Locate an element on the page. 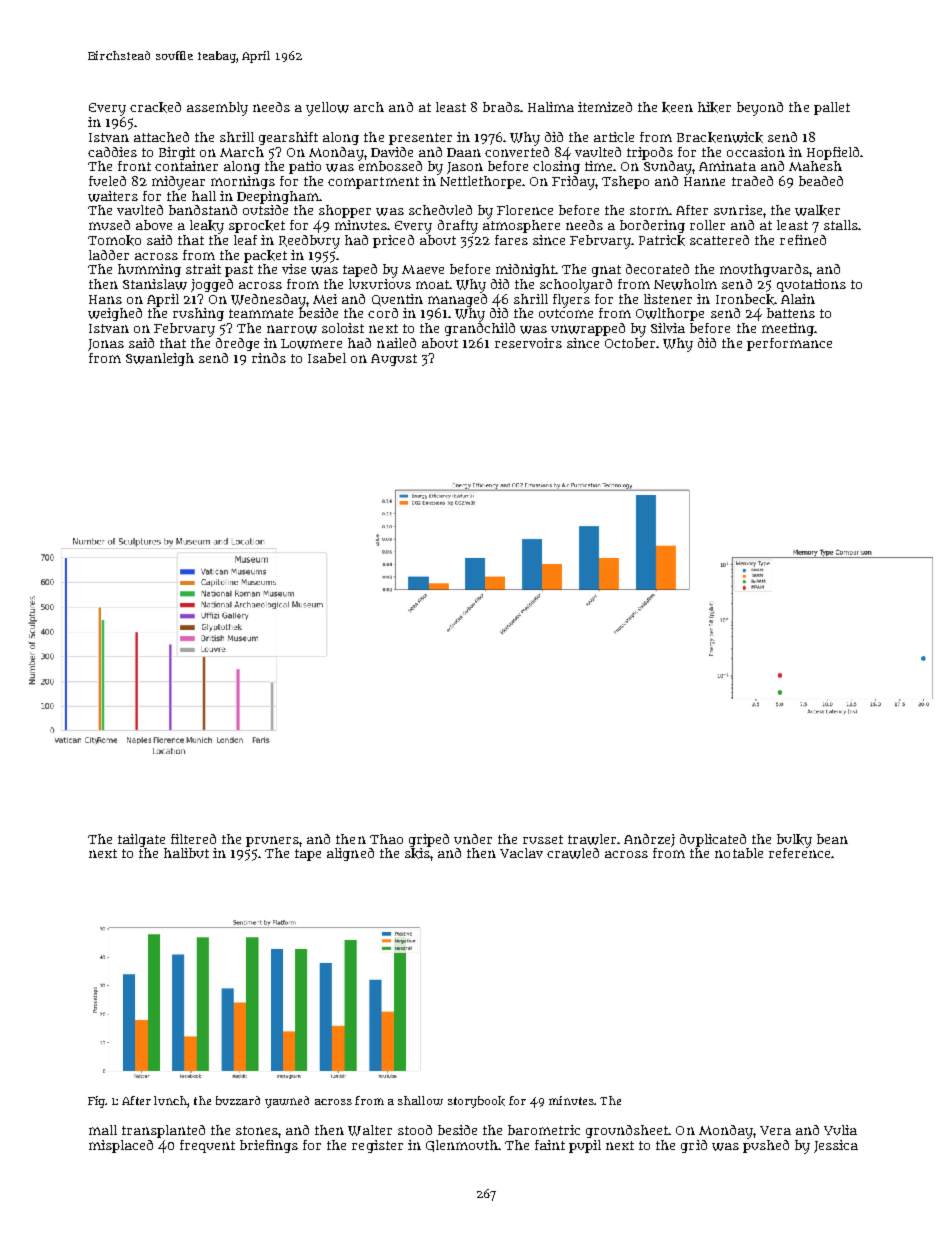 The width and height of the image is (952, 1233). halibut is located at coordinates (186, 853).
